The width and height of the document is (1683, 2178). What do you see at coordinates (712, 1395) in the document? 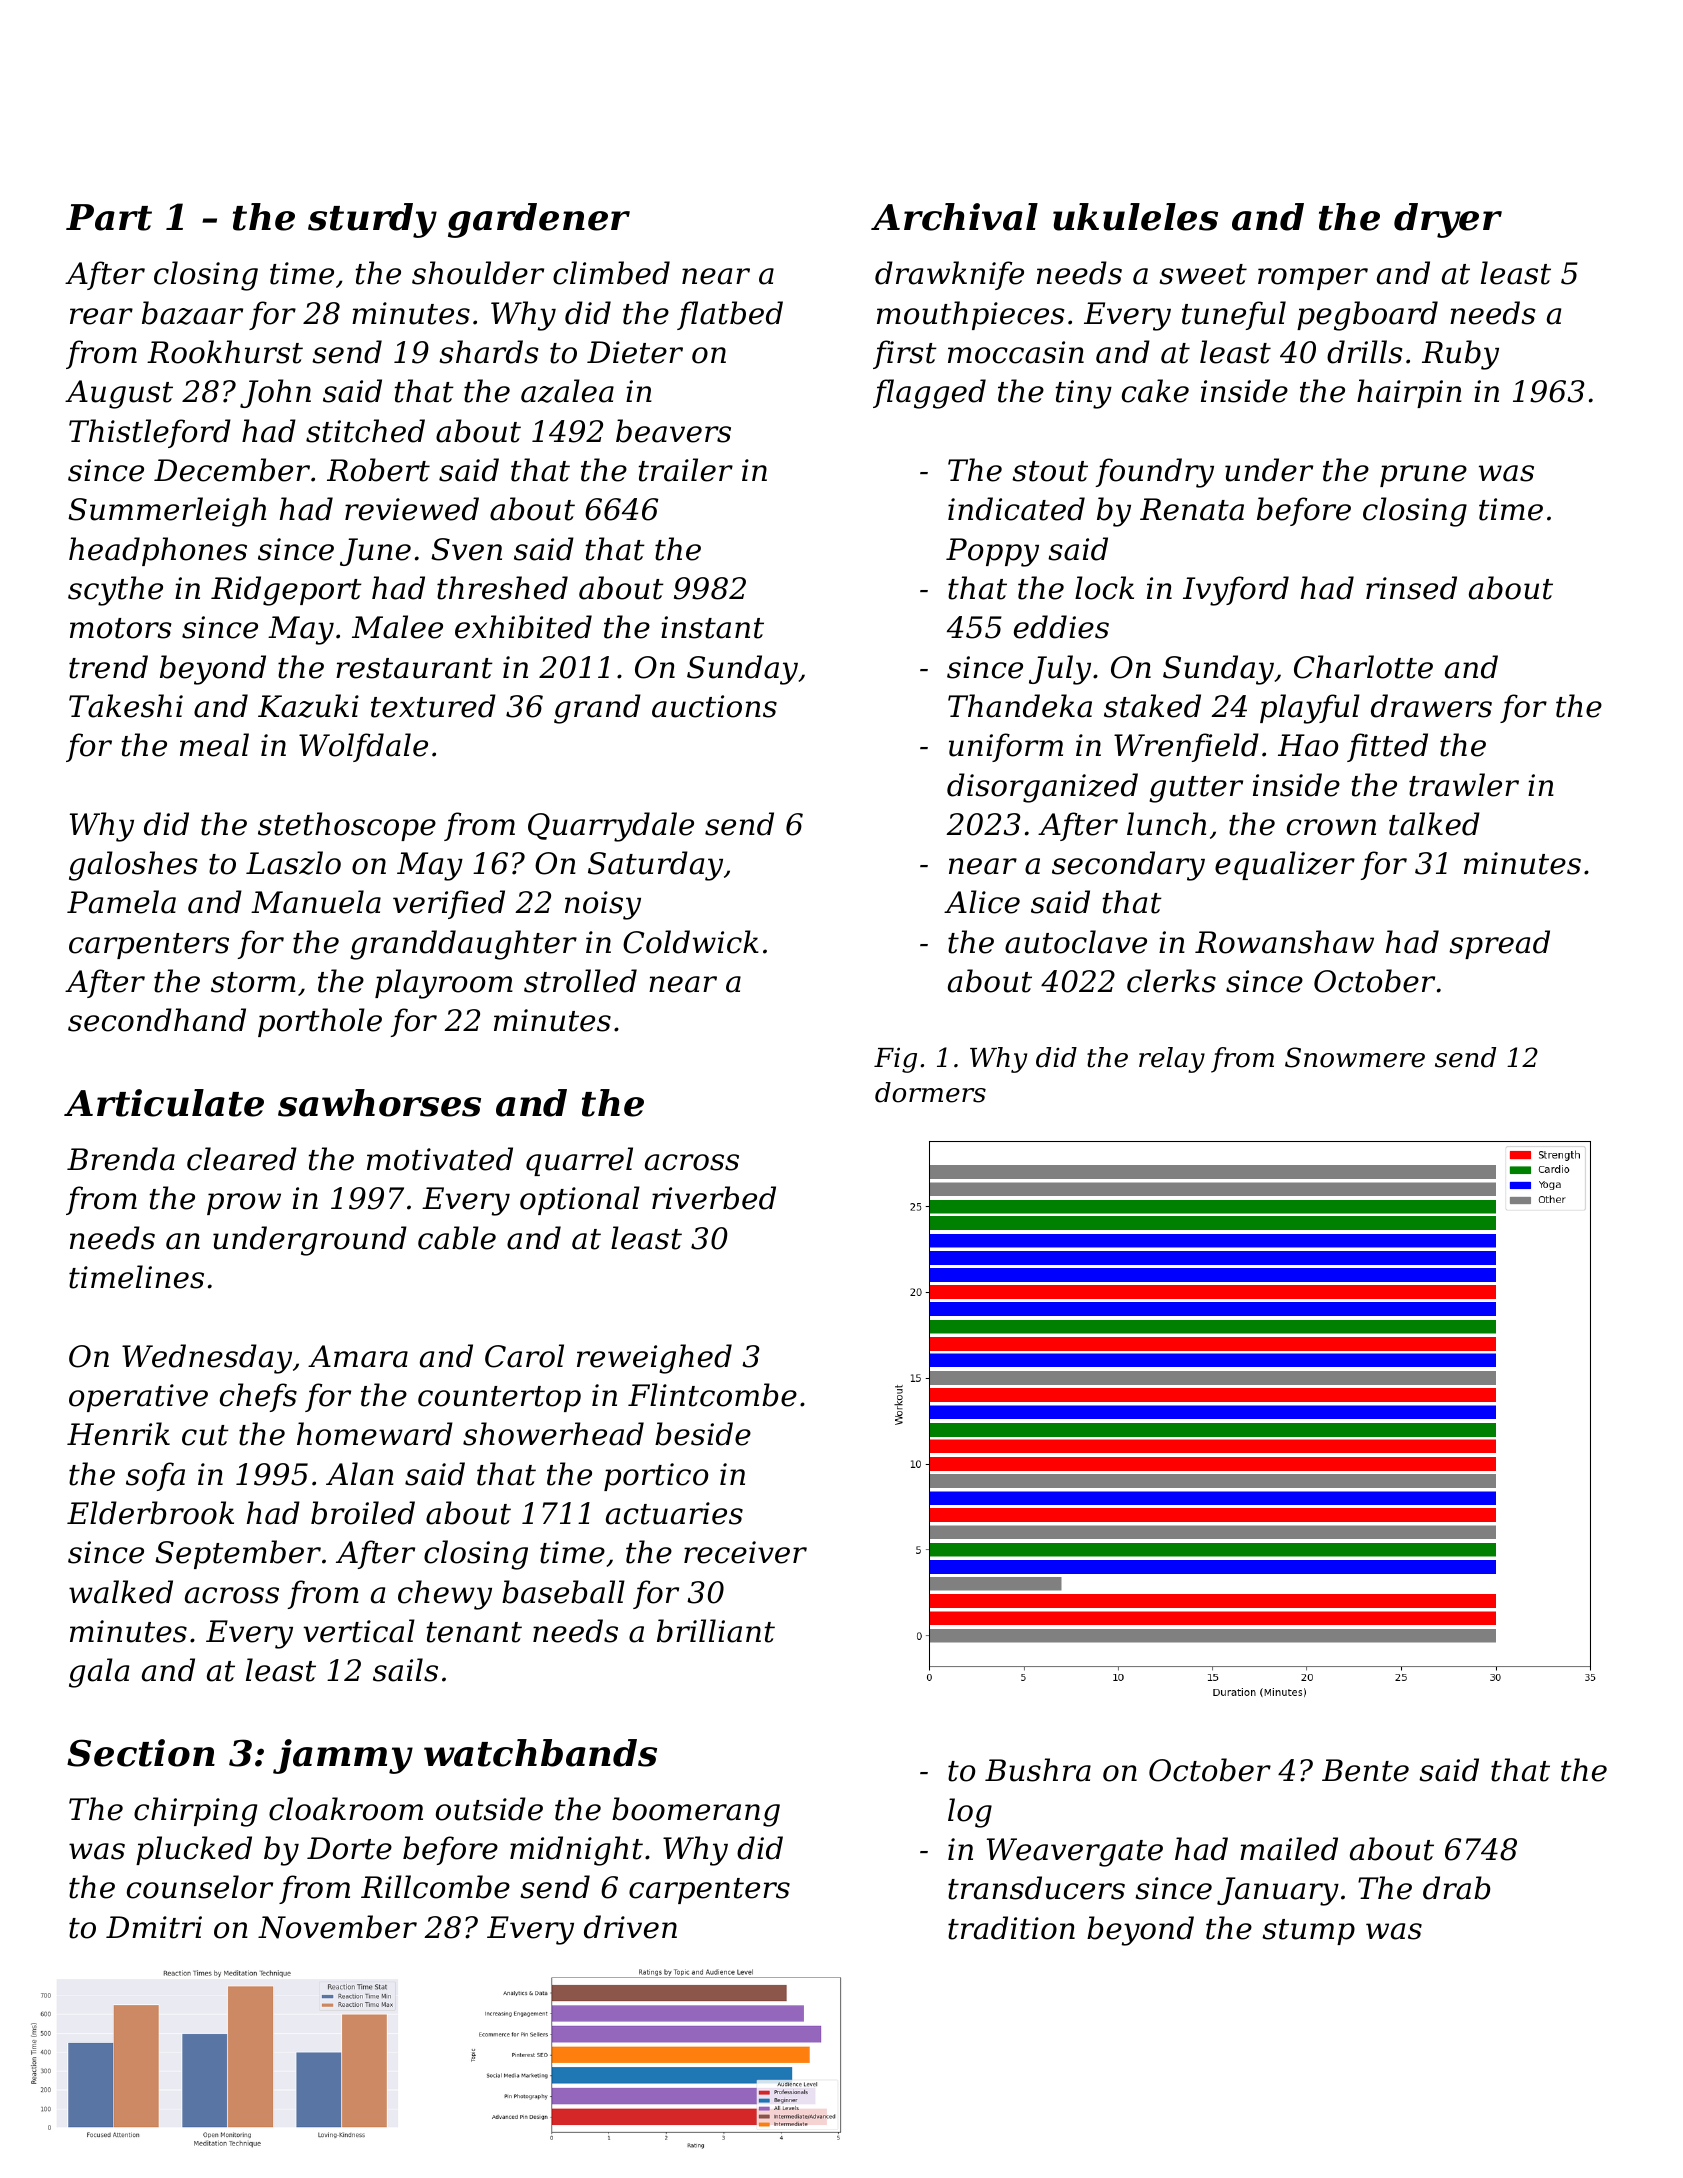
I see `Flintcombe` at bounding box center [712, 1395].
